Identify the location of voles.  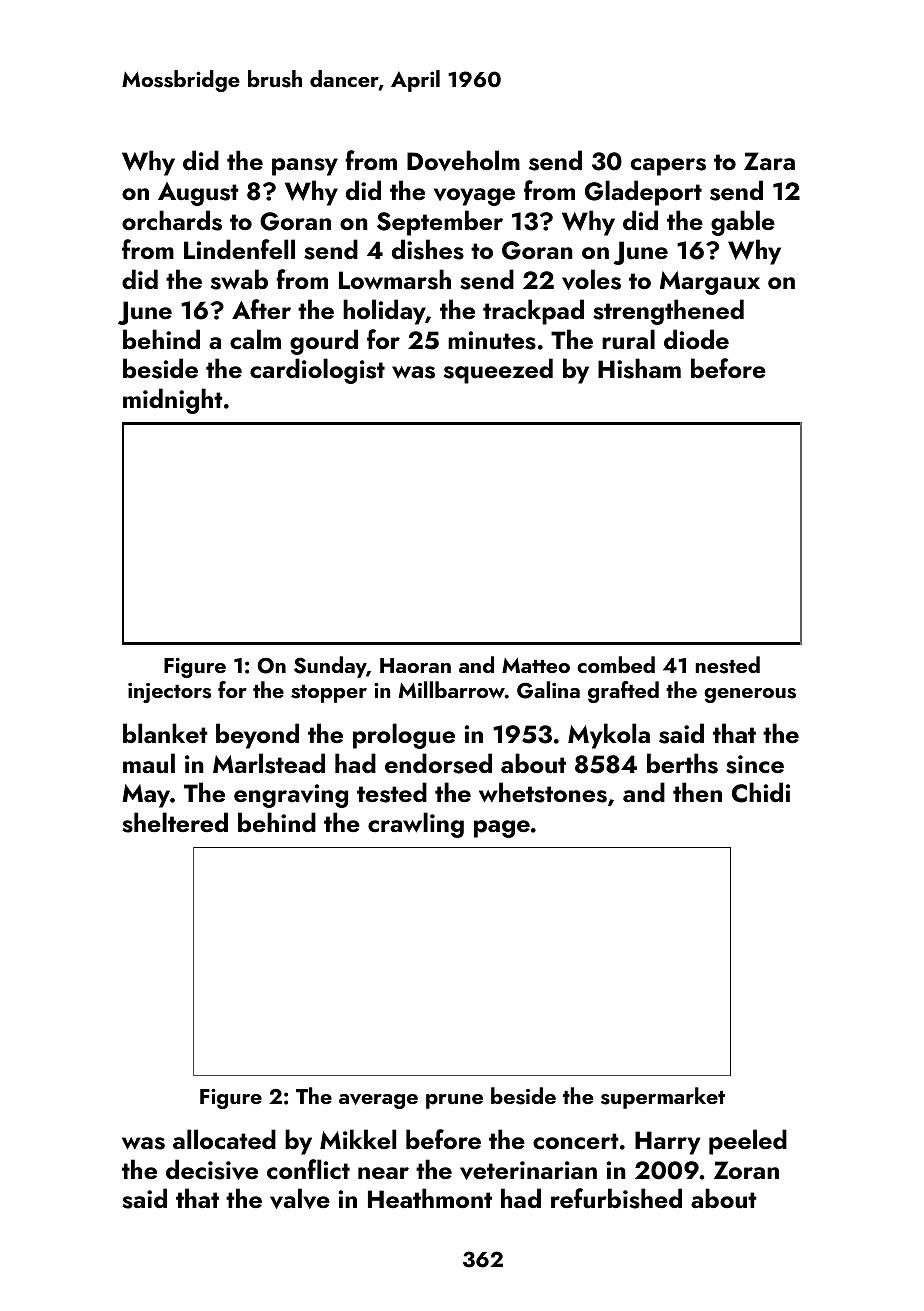
(591, 279).
